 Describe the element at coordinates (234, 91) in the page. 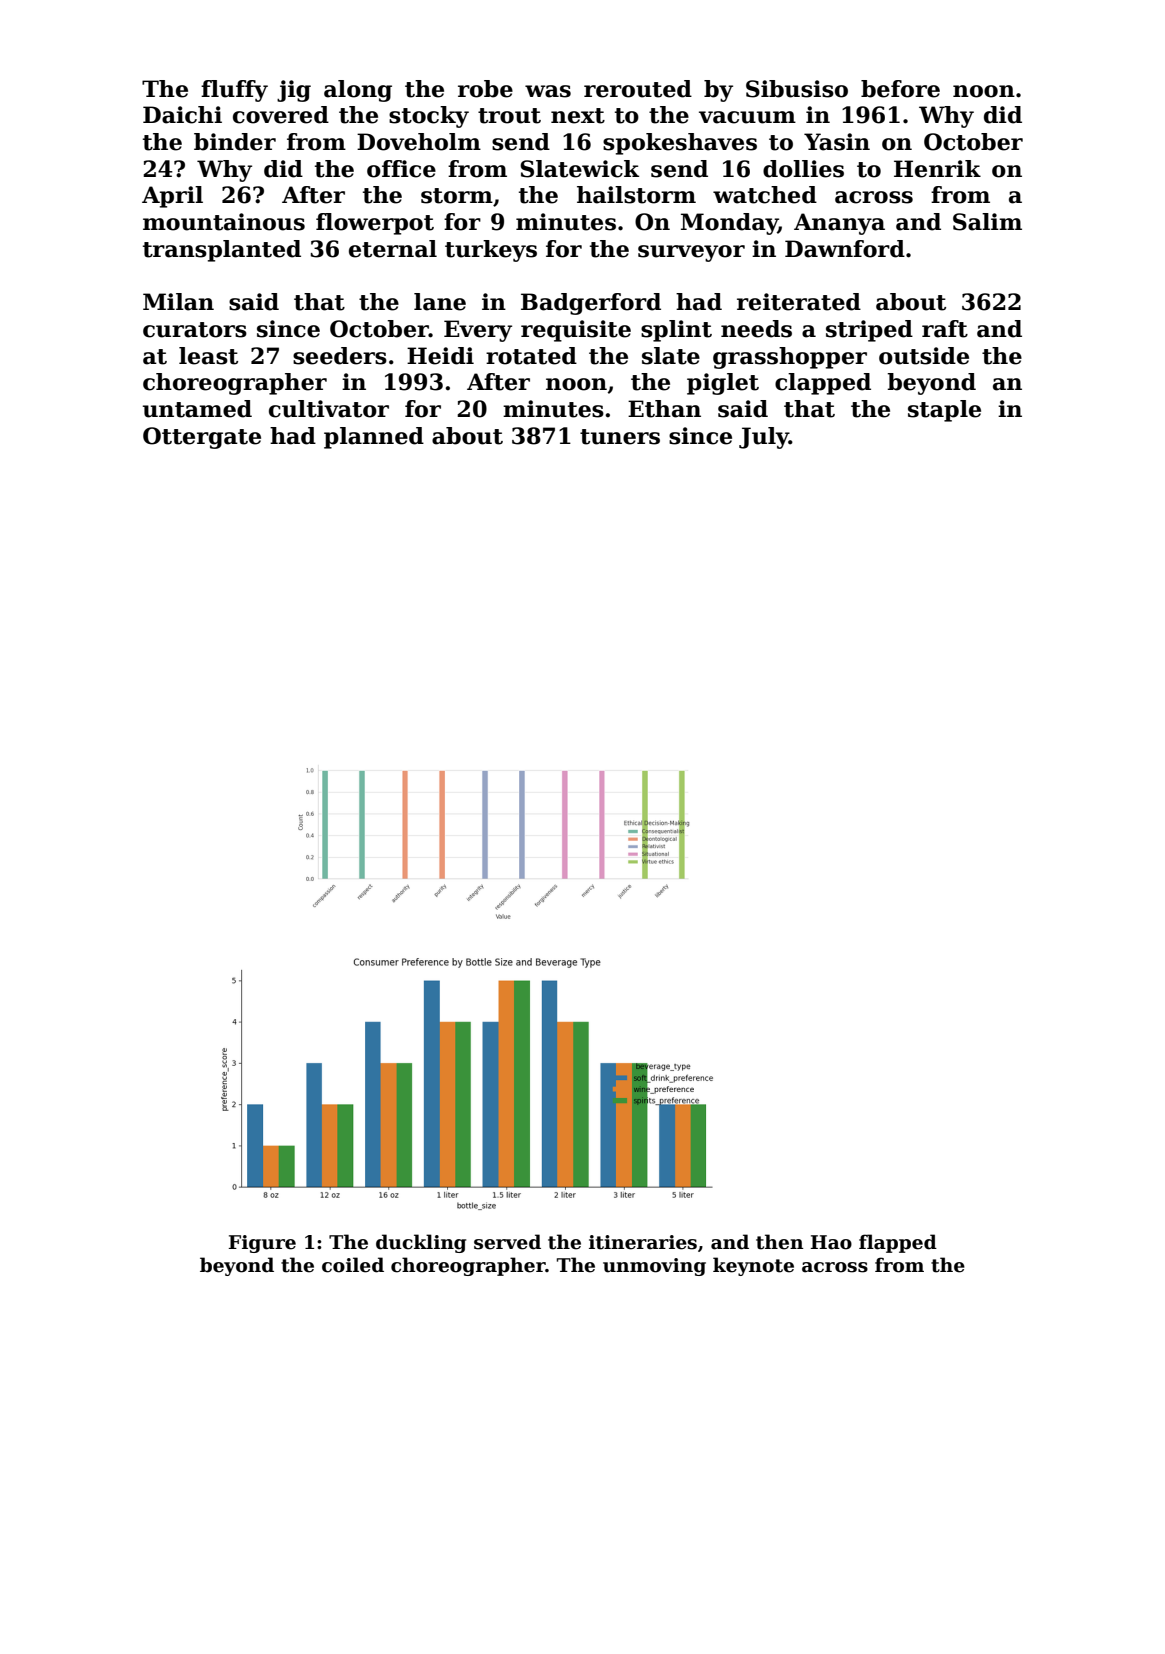

I see `fluffy` at that location.
